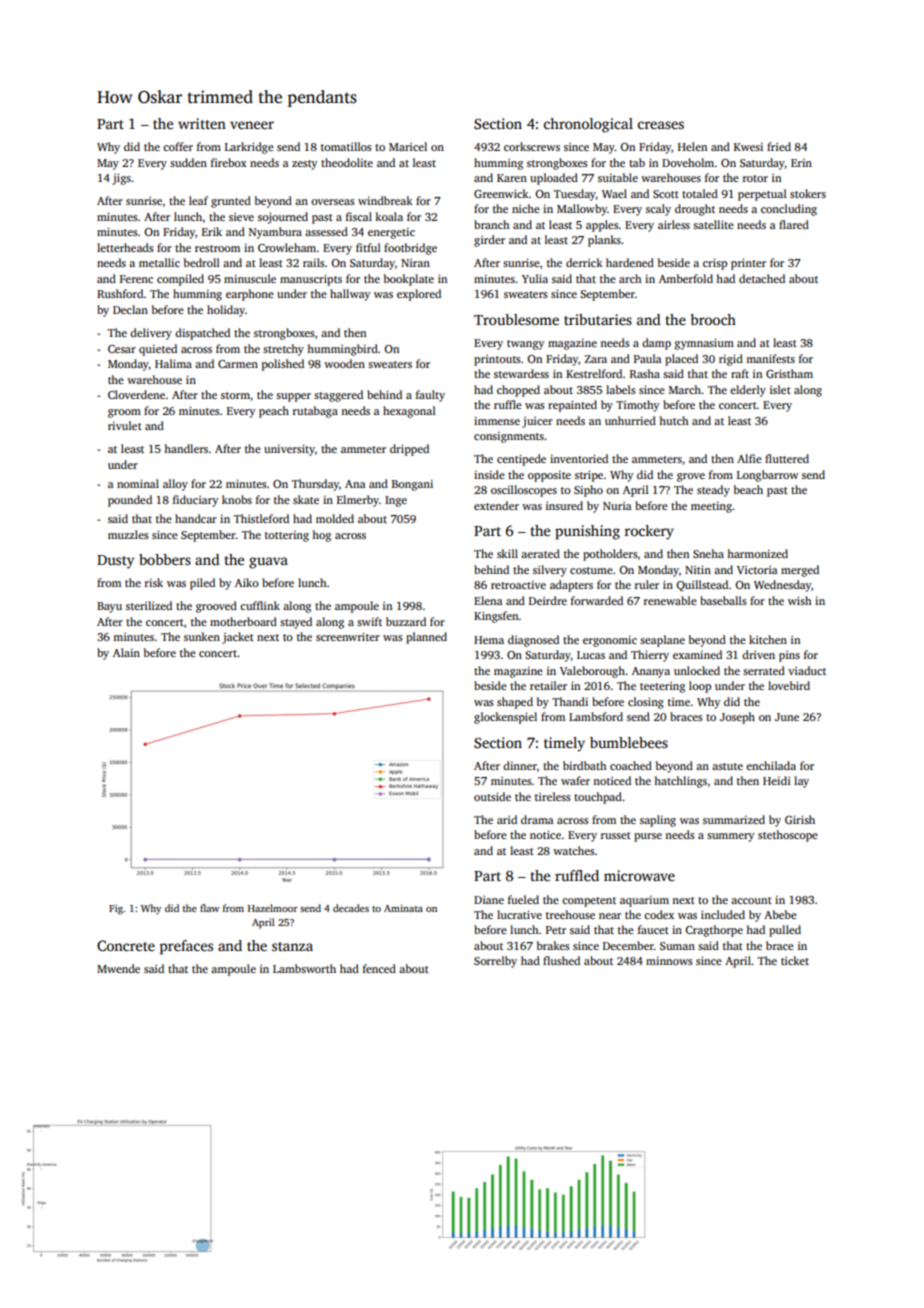  I want to click on Kwesi, so click(748, 147).
